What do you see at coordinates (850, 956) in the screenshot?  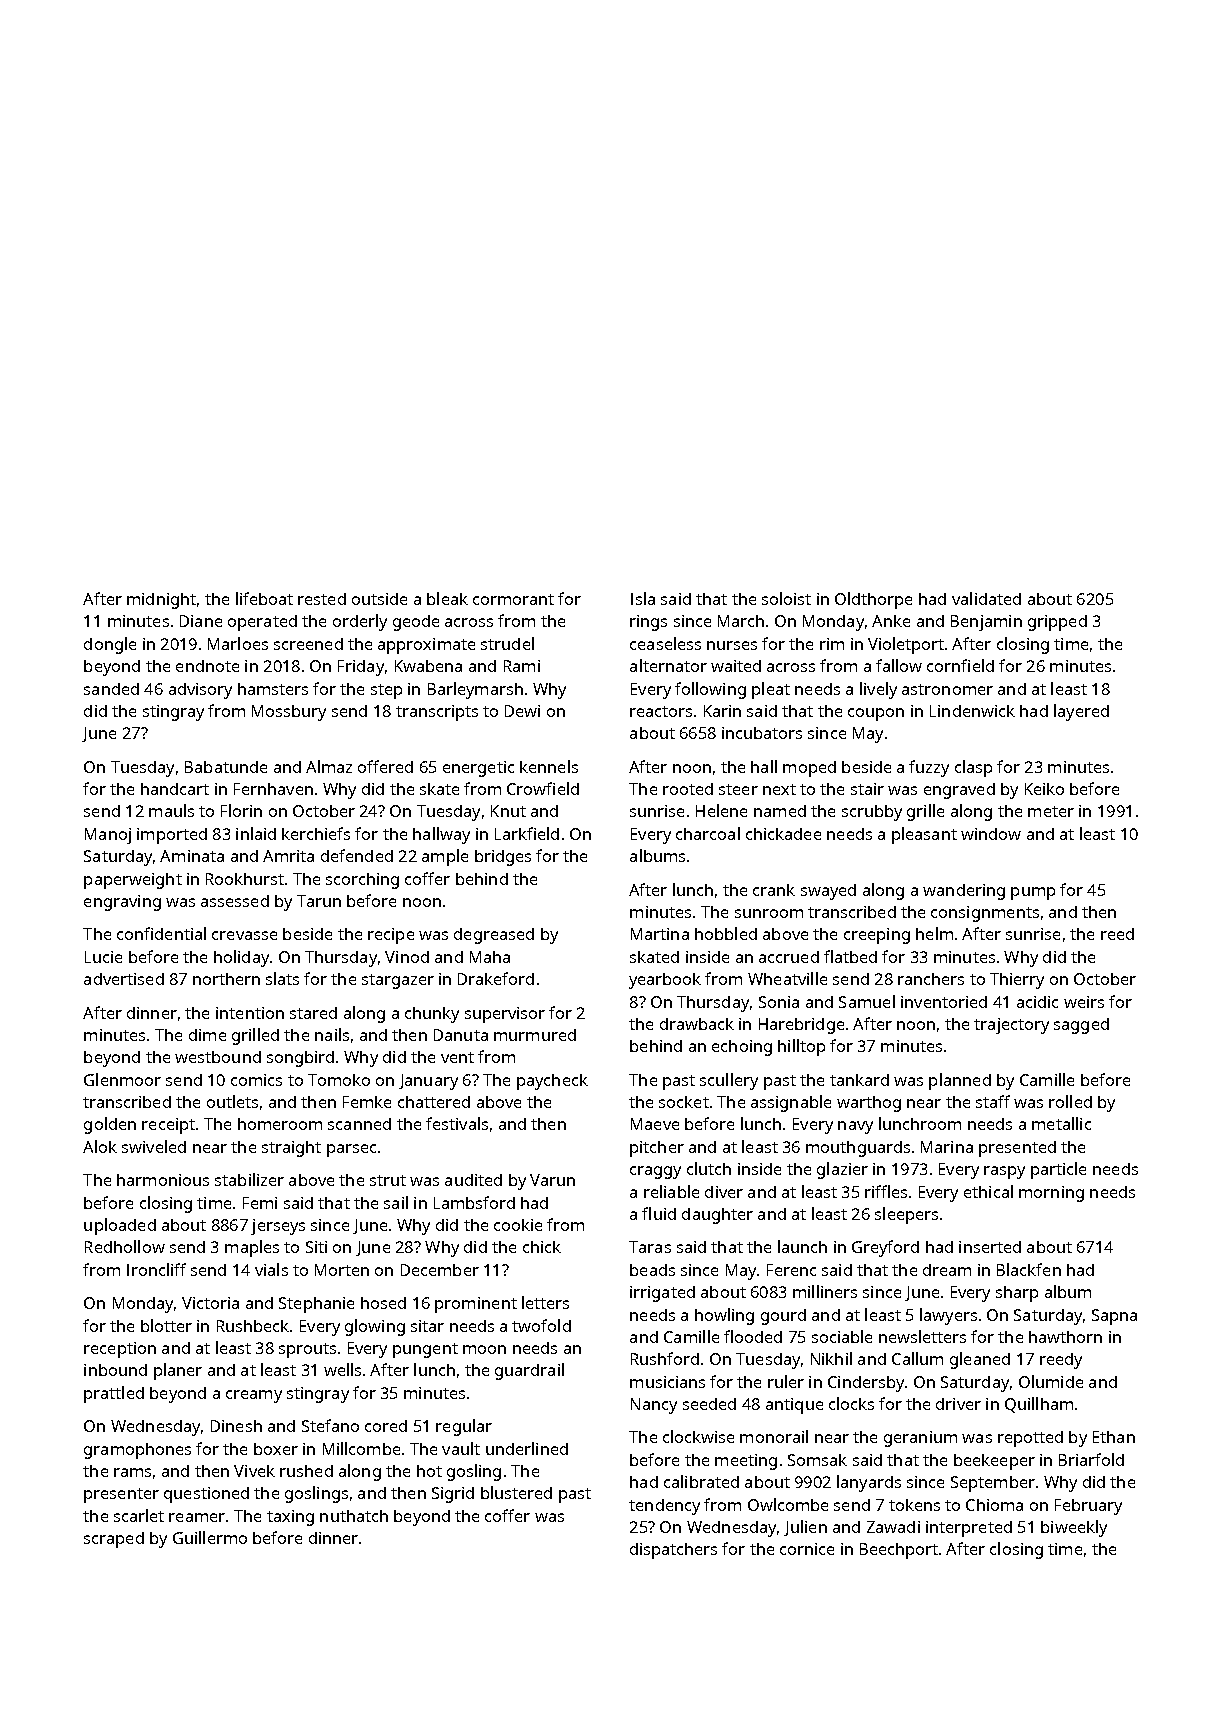 I see `flatbed` at bounding box center [850, 956].
